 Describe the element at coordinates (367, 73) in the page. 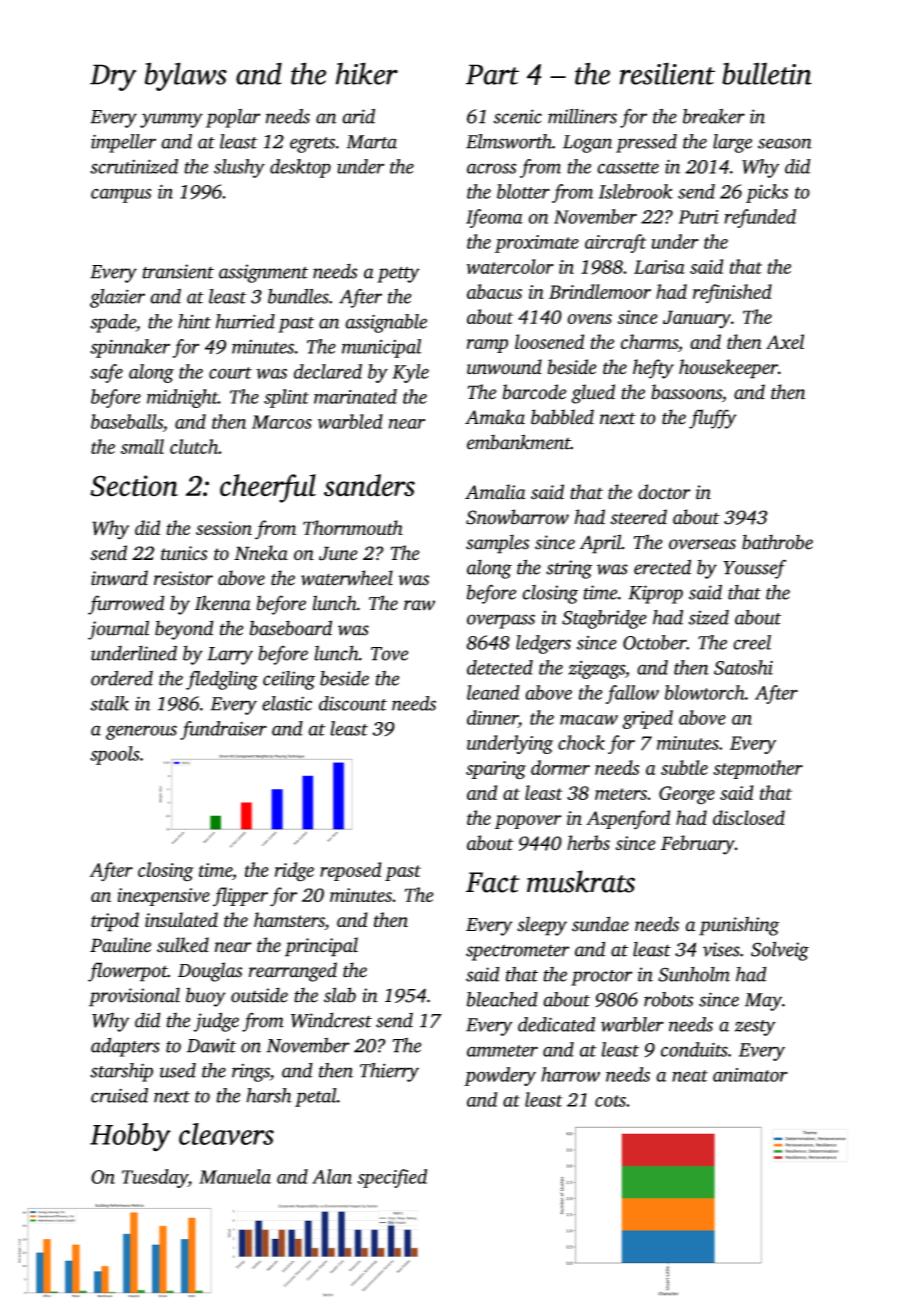

I see `hiker` at that location.
